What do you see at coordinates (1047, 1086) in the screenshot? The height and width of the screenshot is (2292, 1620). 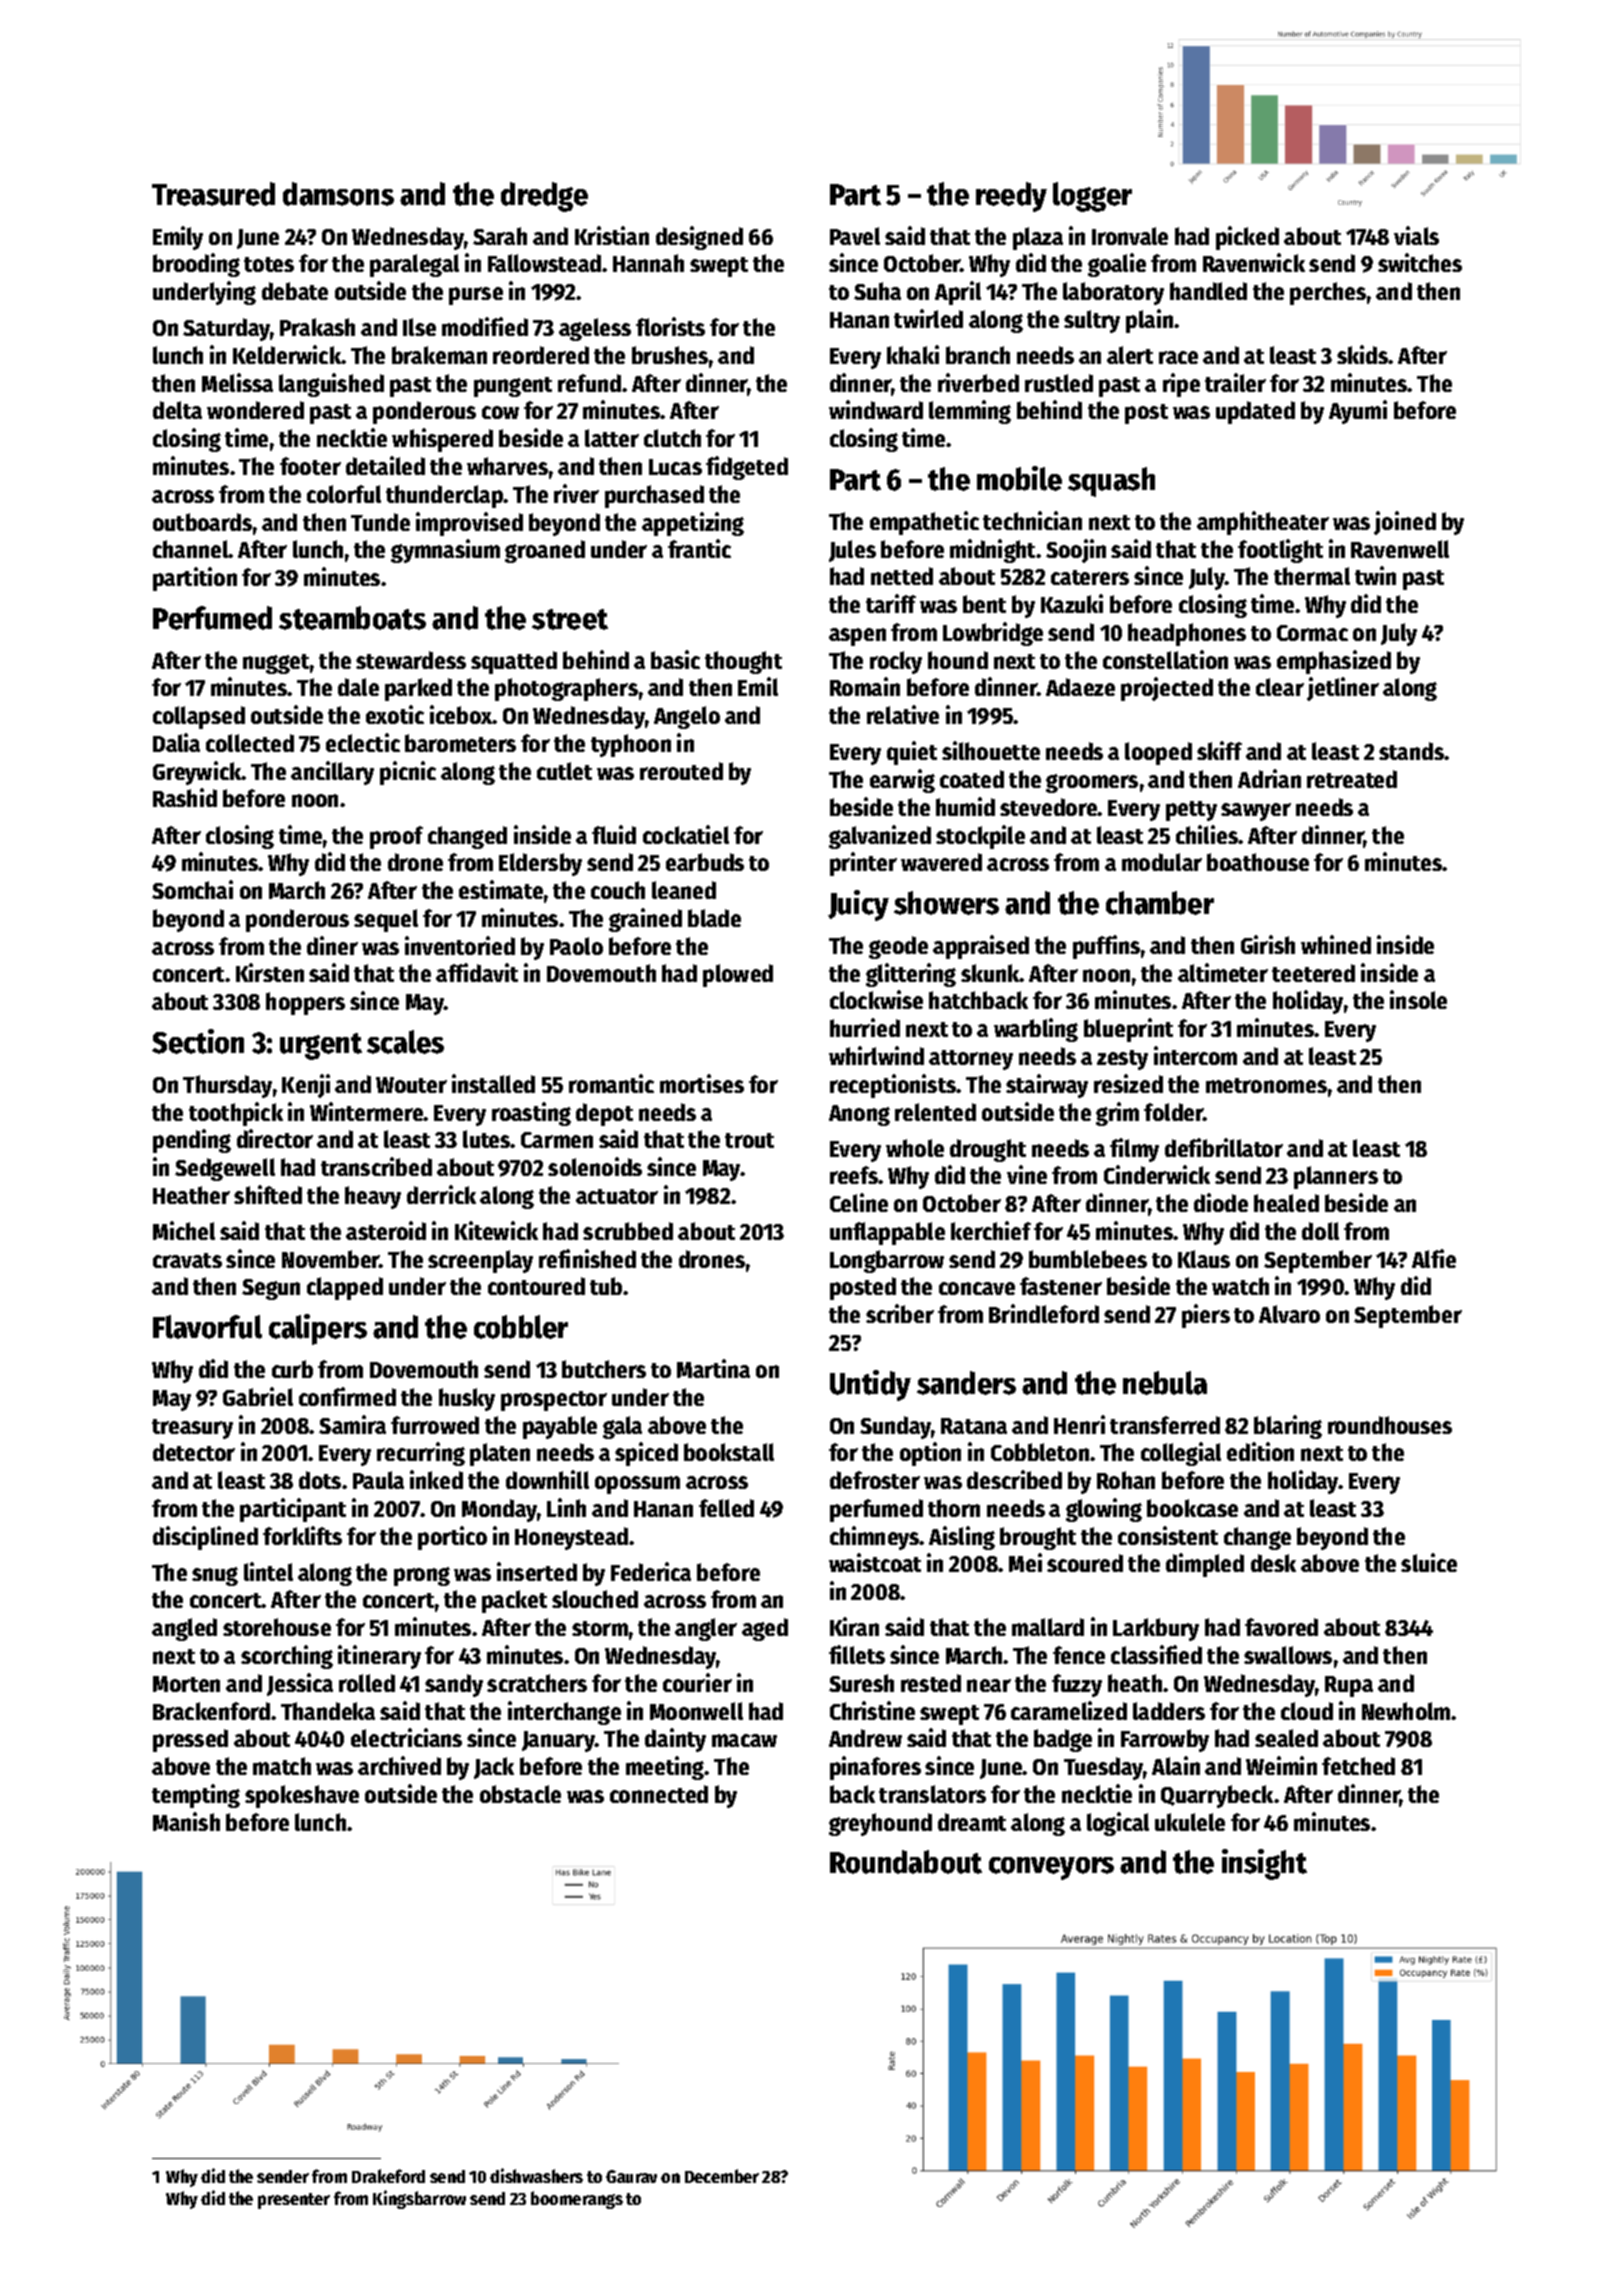 I see `stairway` at bounding box center [1047, 1086].
